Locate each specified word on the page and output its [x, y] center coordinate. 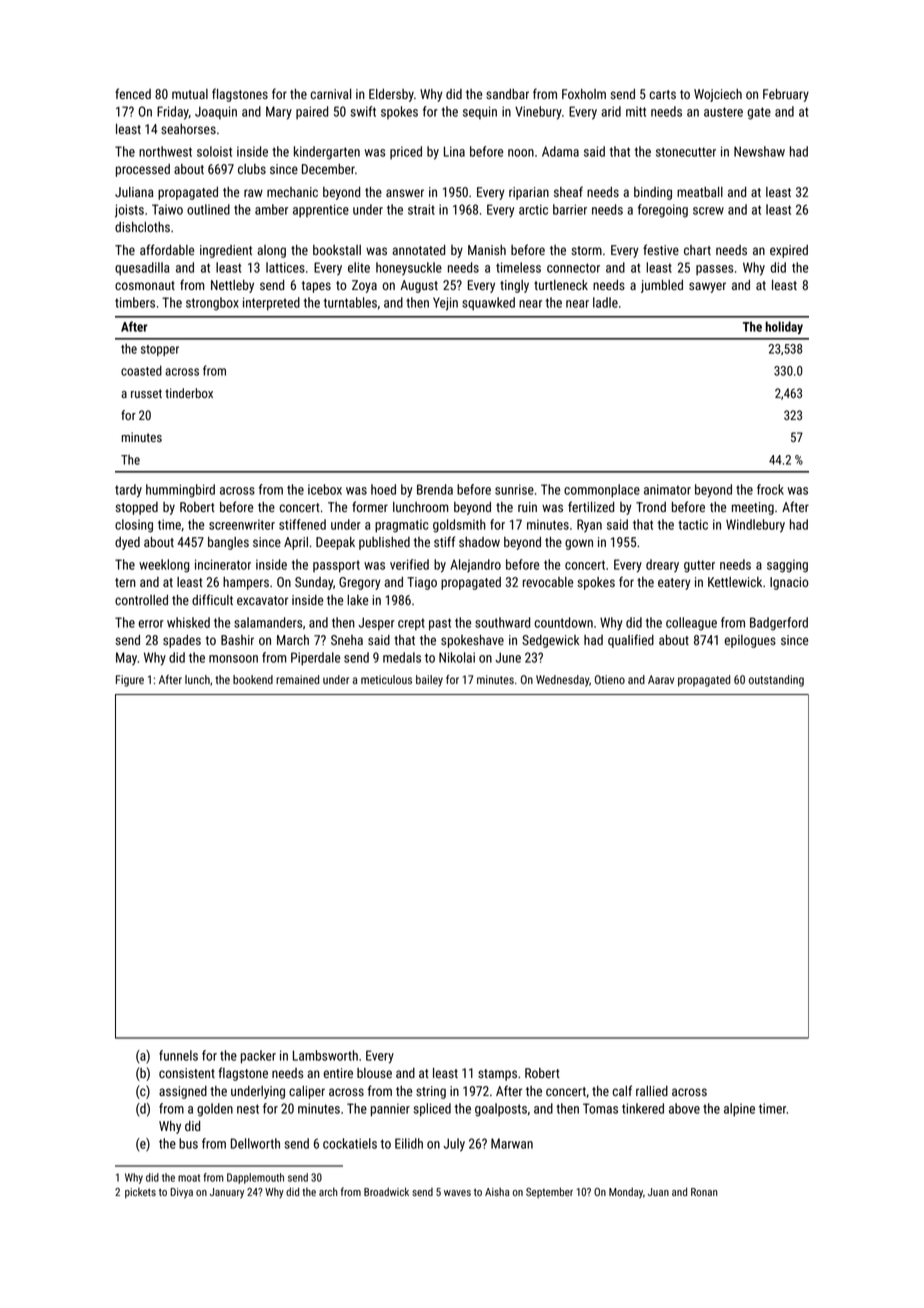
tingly [514, 286]
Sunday [314, 583]
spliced [432, 1110]
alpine [739, 1110]
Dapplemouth [255, 1178]
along [271, 251]
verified [409, 564]
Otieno [610, 679]
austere [723, 112]
